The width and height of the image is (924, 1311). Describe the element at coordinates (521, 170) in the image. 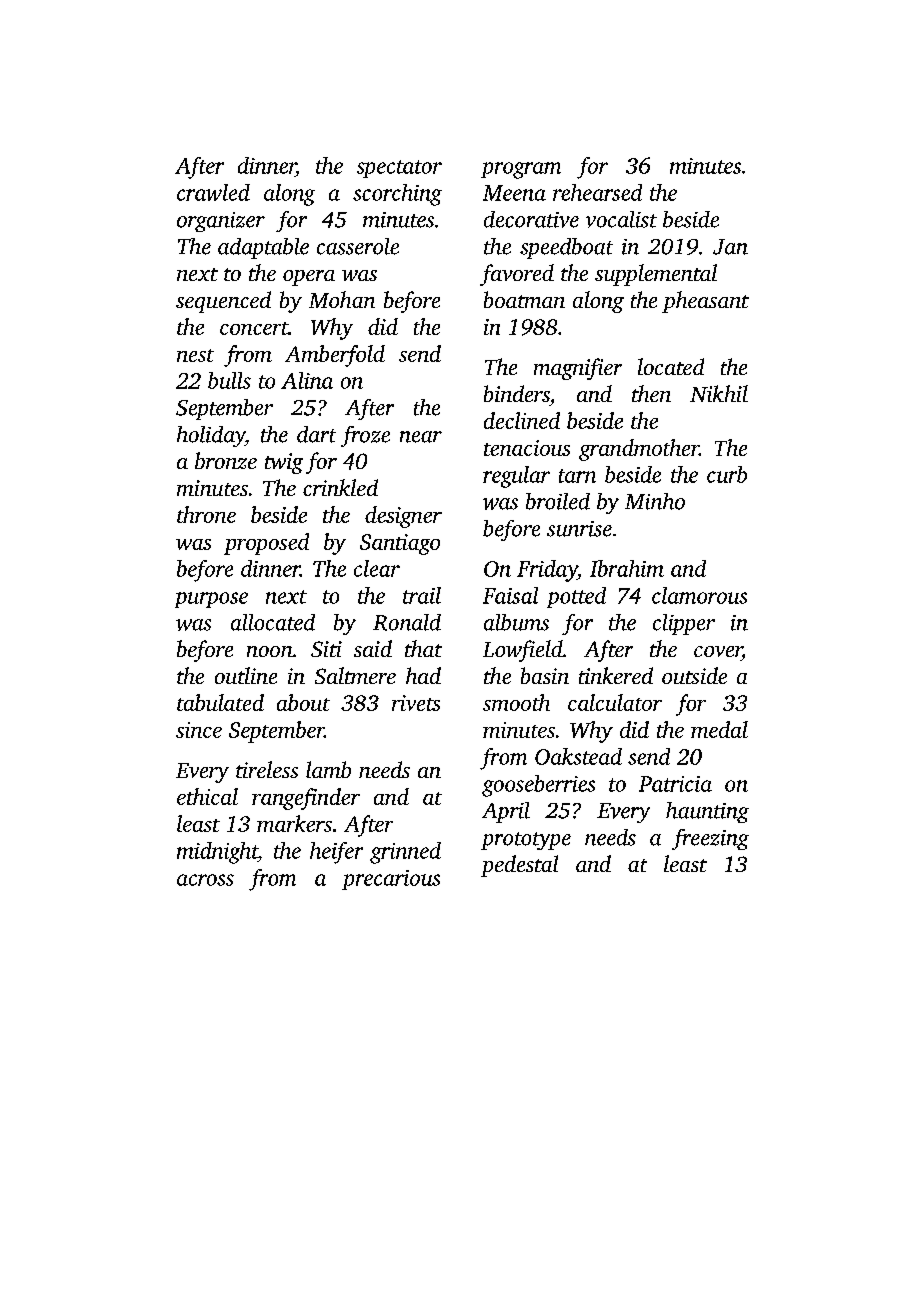

I see `program` at that location.
